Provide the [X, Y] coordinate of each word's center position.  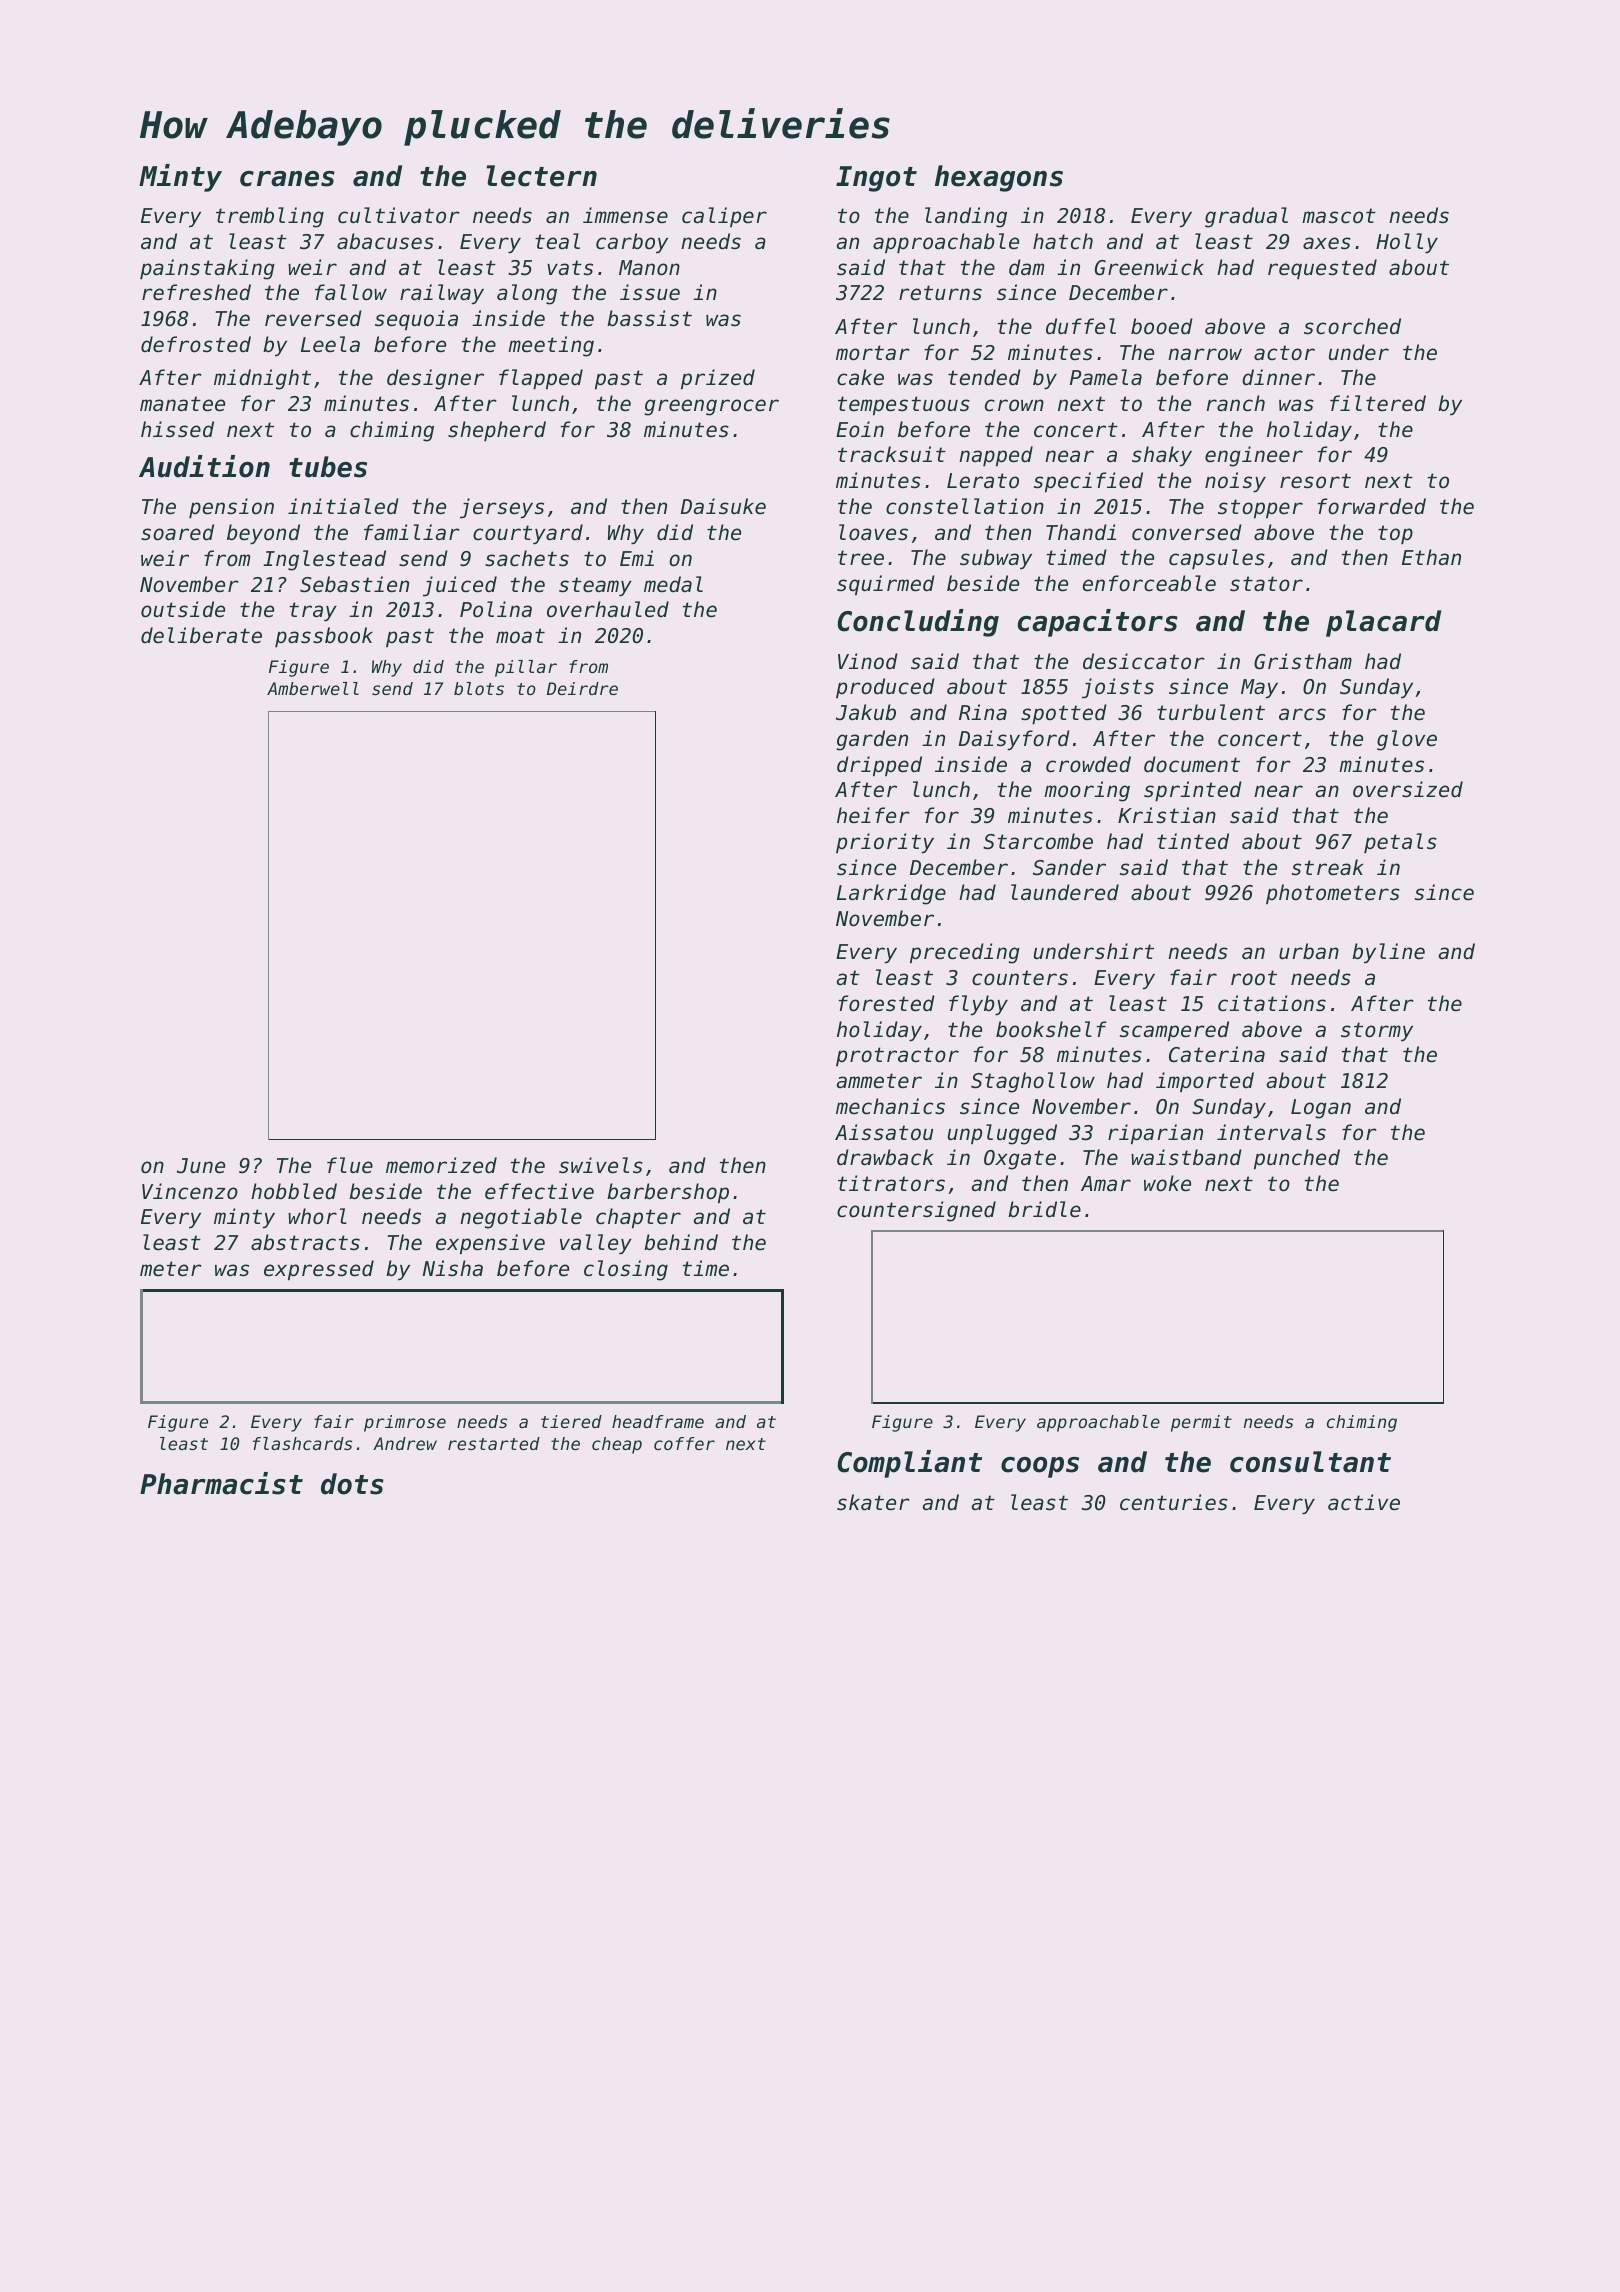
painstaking [207, 269]
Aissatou [884, 1132]
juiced [460, 586]
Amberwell [313, 688]
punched [1297, 1159]
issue [650, 292]
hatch [1063, 241]
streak [1328, 867]
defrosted [196, 344]
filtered [1378, 403]
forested [887, 1003]
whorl [317, 1216]
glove [1407, 740]
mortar [873, 353]
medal [673, 584]
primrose [405, 1423]
